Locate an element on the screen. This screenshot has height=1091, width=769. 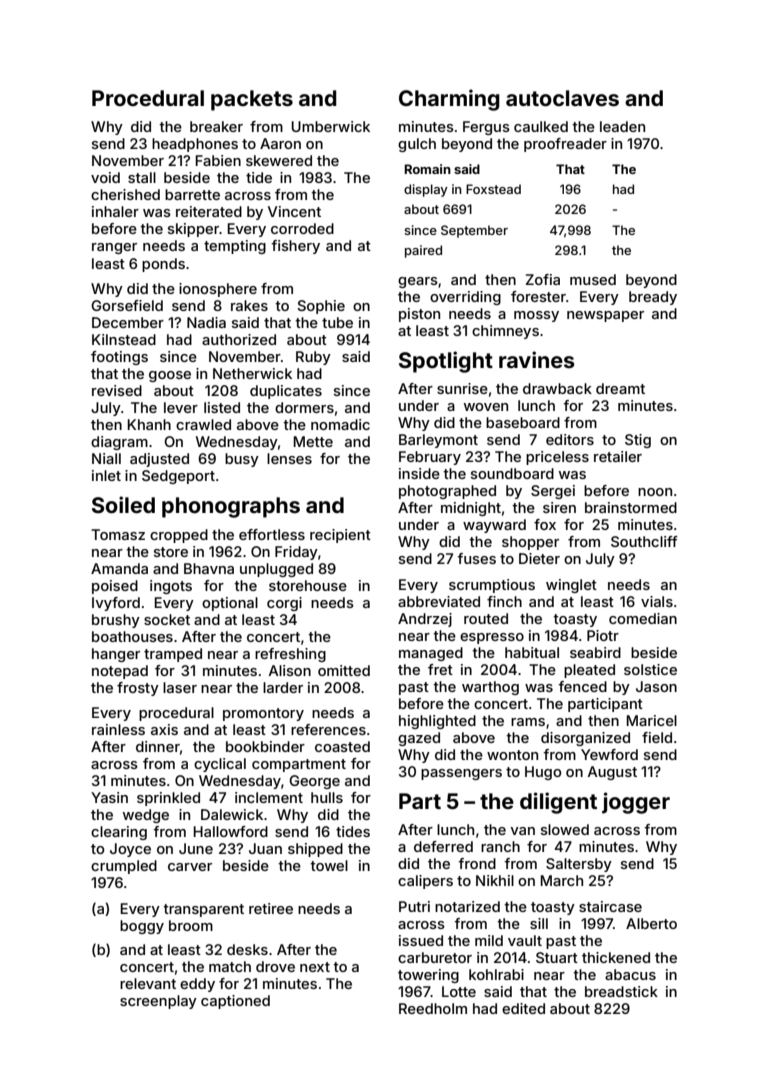
Reedholm is located at coordinates (433, 1008).
